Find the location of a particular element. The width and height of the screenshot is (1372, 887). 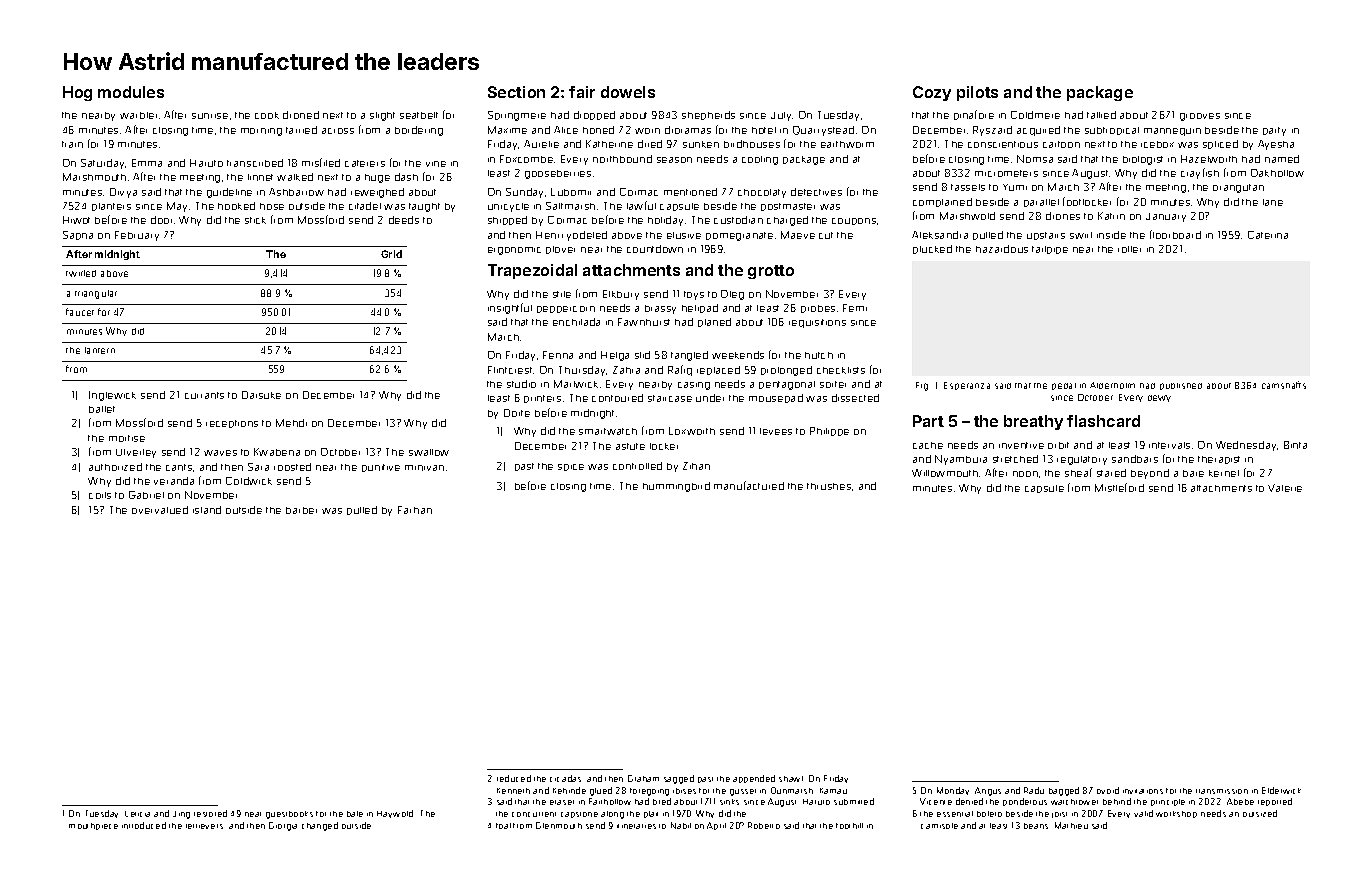

hazardous is located at coordinates (1002, 249).
